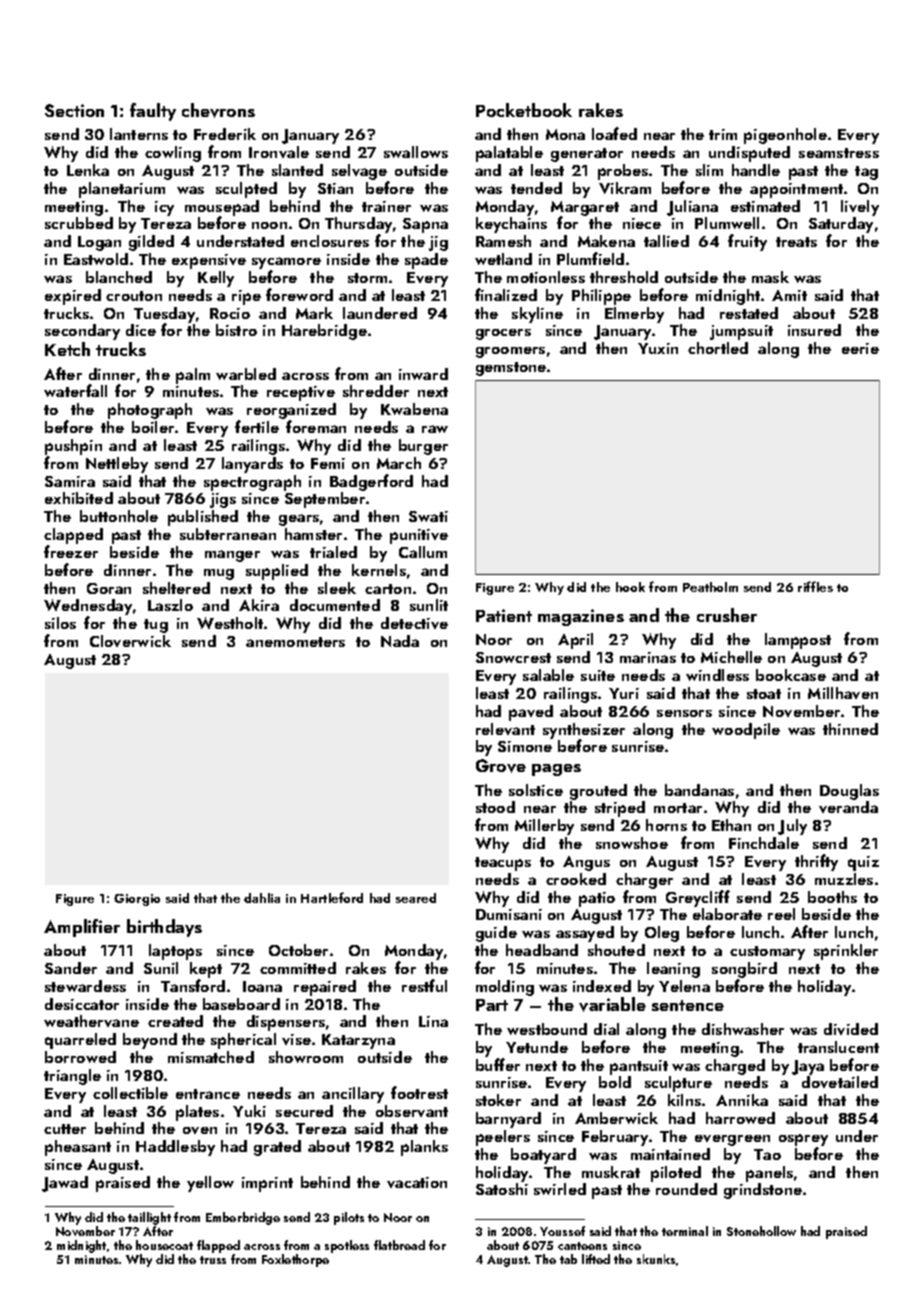  I want to click on Westholt, so click(230, 623).
